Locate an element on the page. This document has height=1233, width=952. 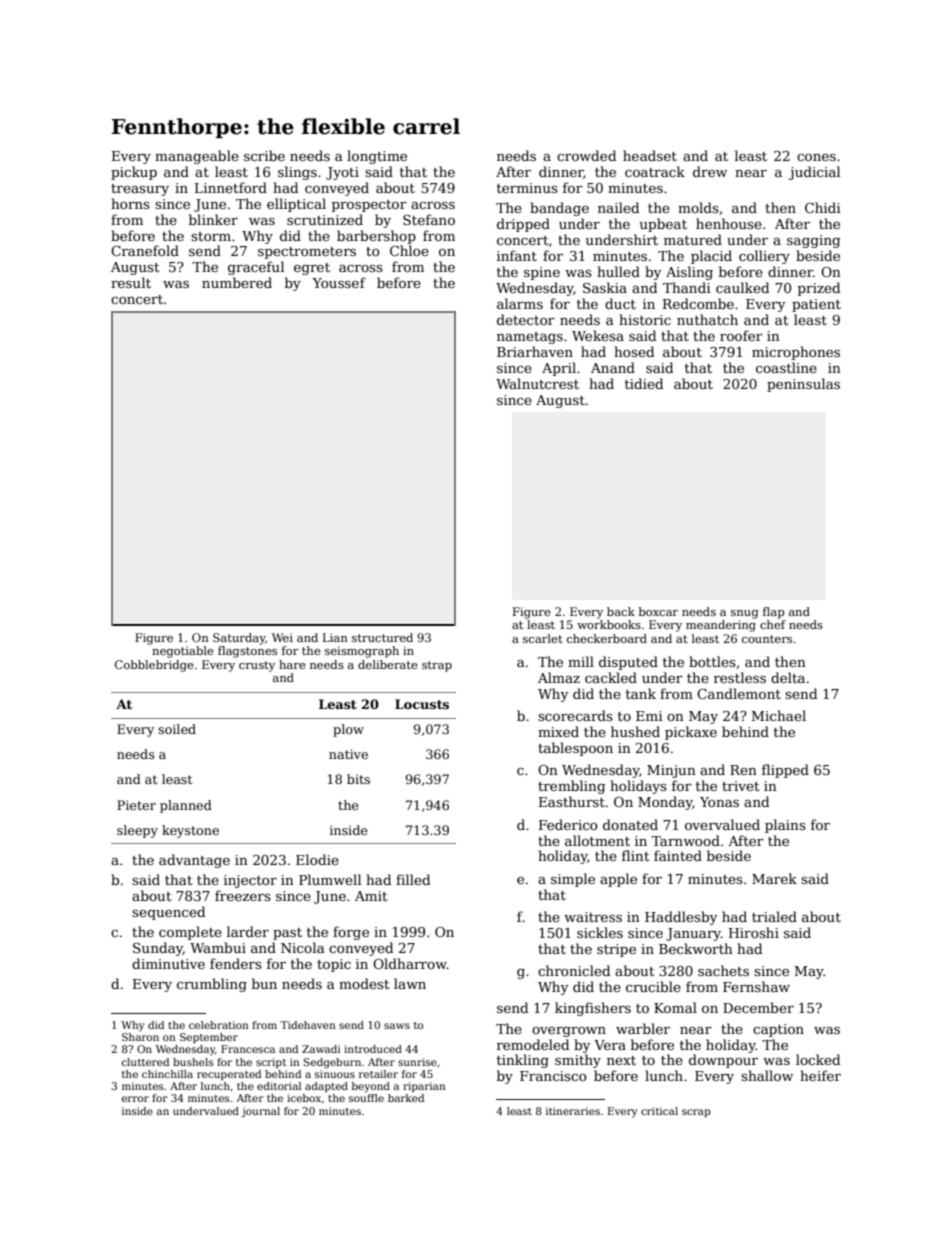
cones is located at coordinates (816, 157).
